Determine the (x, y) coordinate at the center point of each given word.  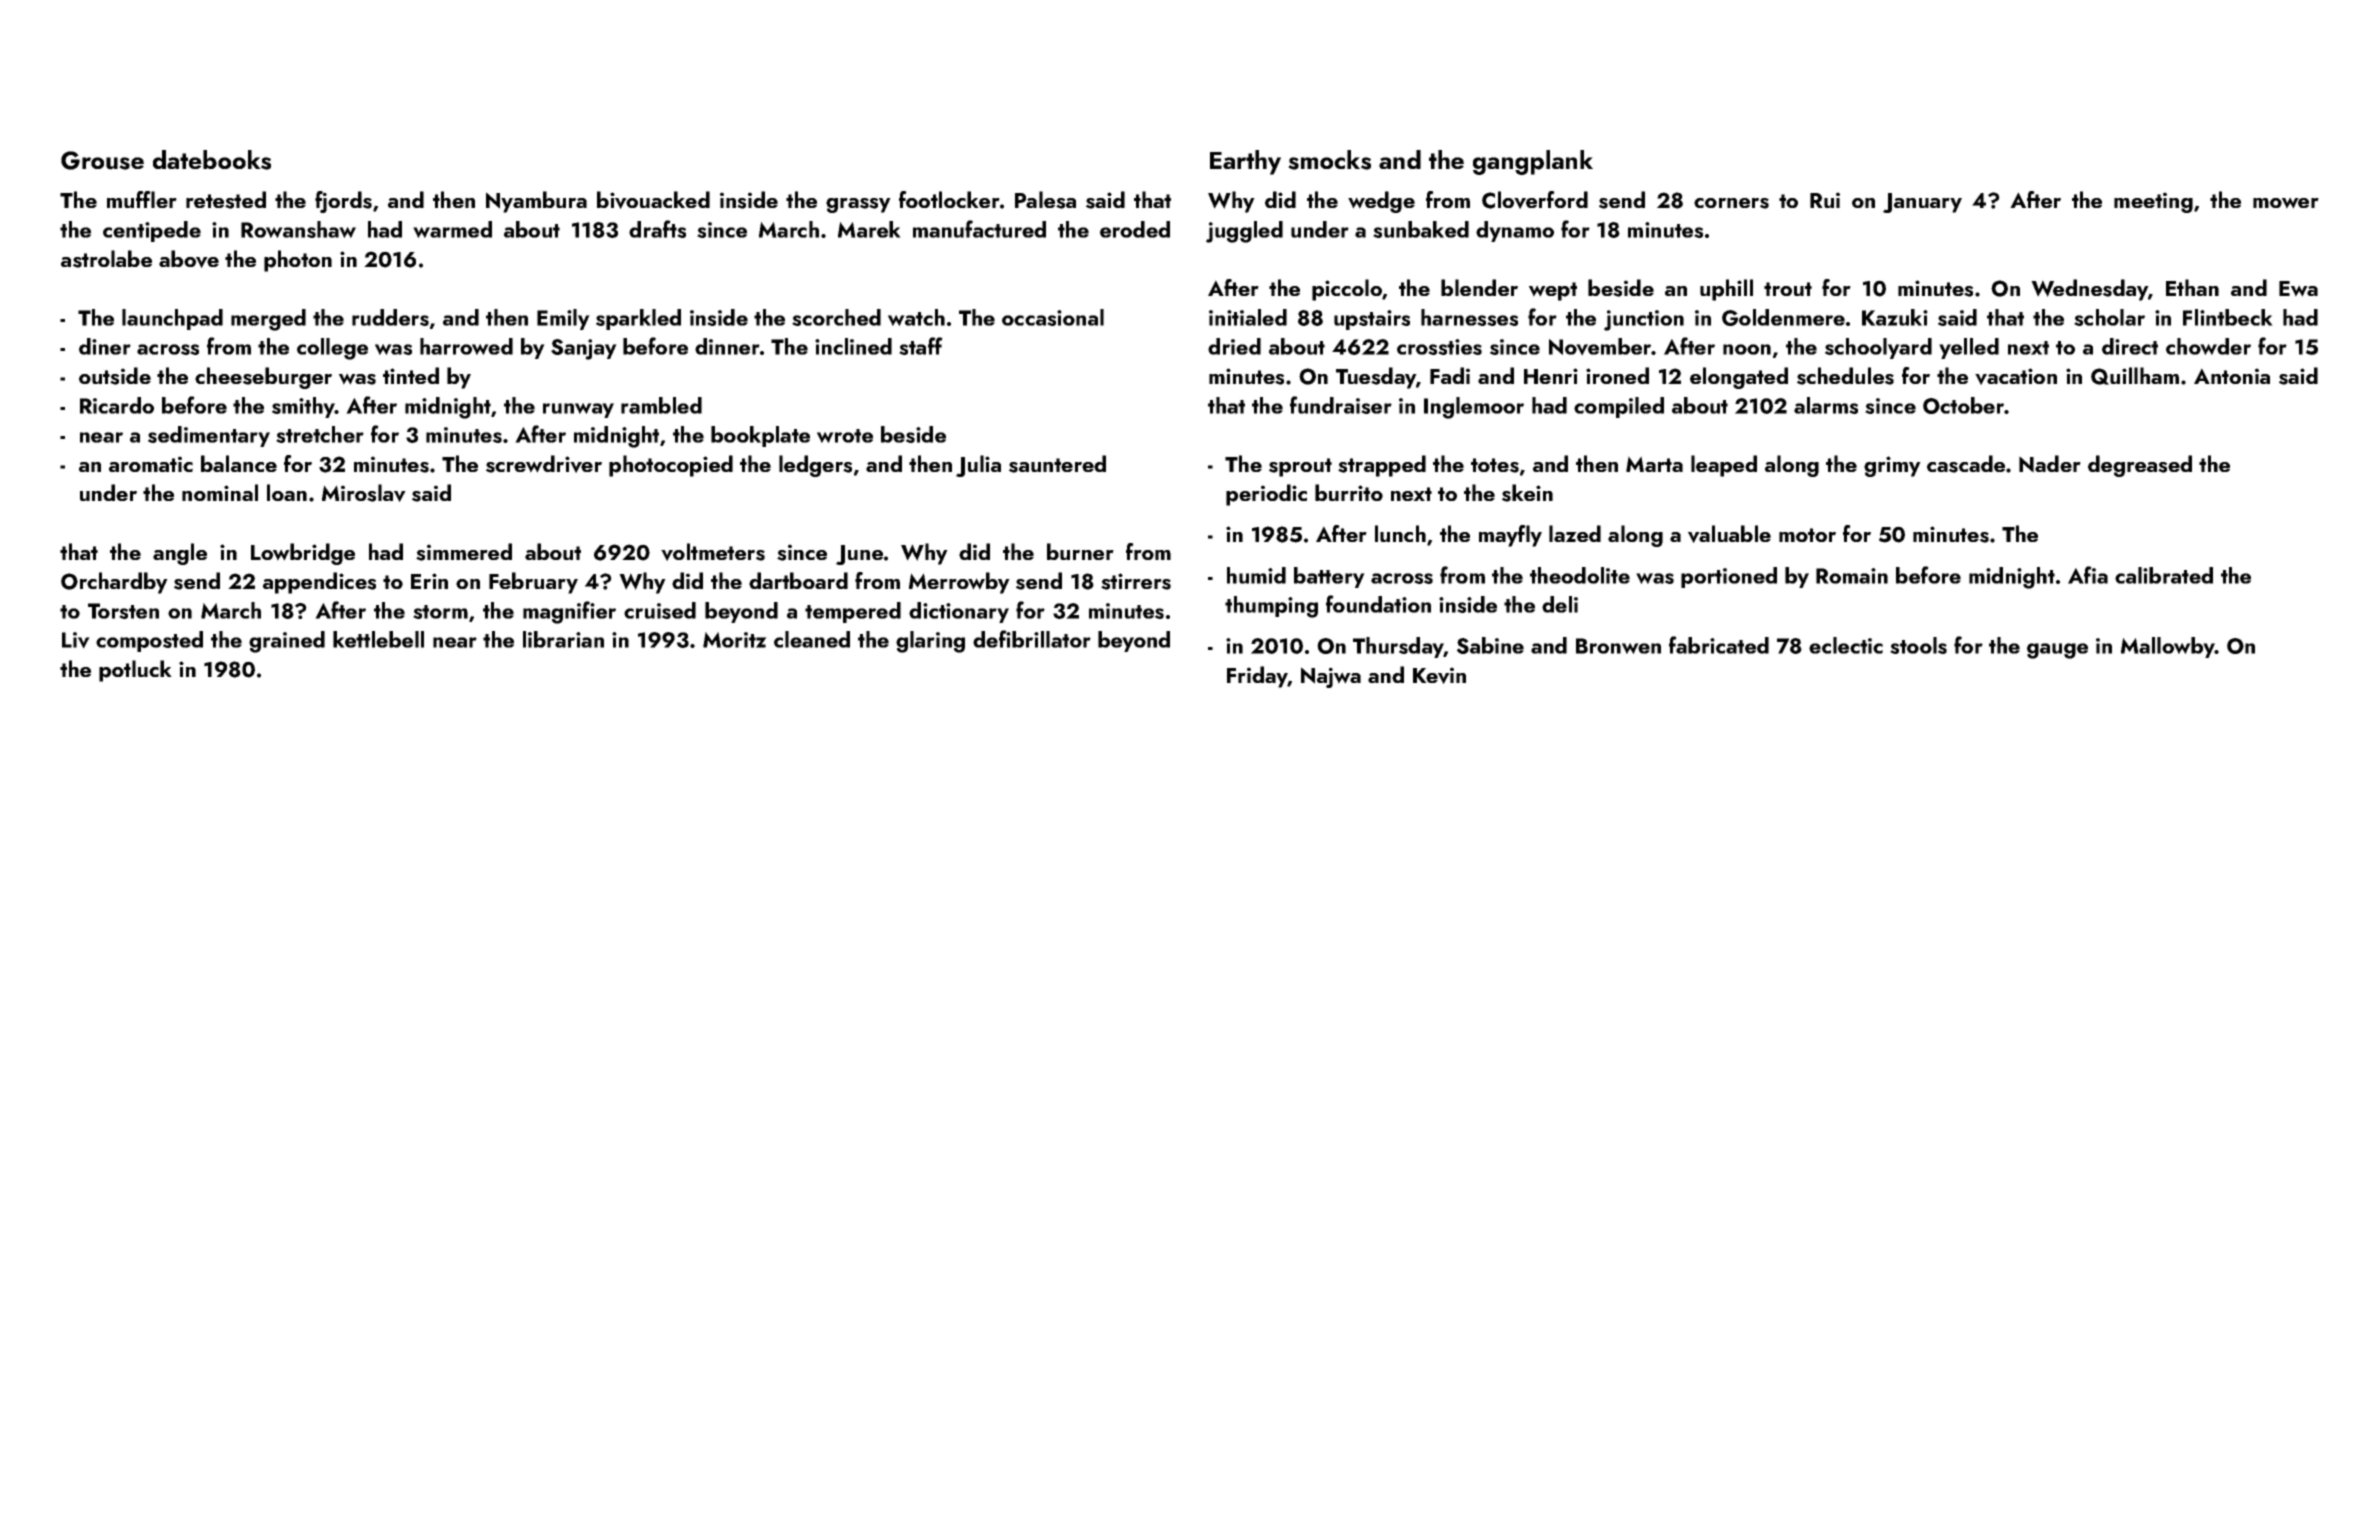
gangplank (1533, 162)
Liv (76, 640)
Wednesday (2089, 290)
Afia (2088, 575)
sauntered (1057, 464)
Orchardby (114, 583)
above (189, 259)
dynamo (1515, 231)
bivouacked (653, 200)
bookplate (760, 436)
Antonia (2232, 376)
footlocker (949, 199)
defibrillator (1032, 639)
